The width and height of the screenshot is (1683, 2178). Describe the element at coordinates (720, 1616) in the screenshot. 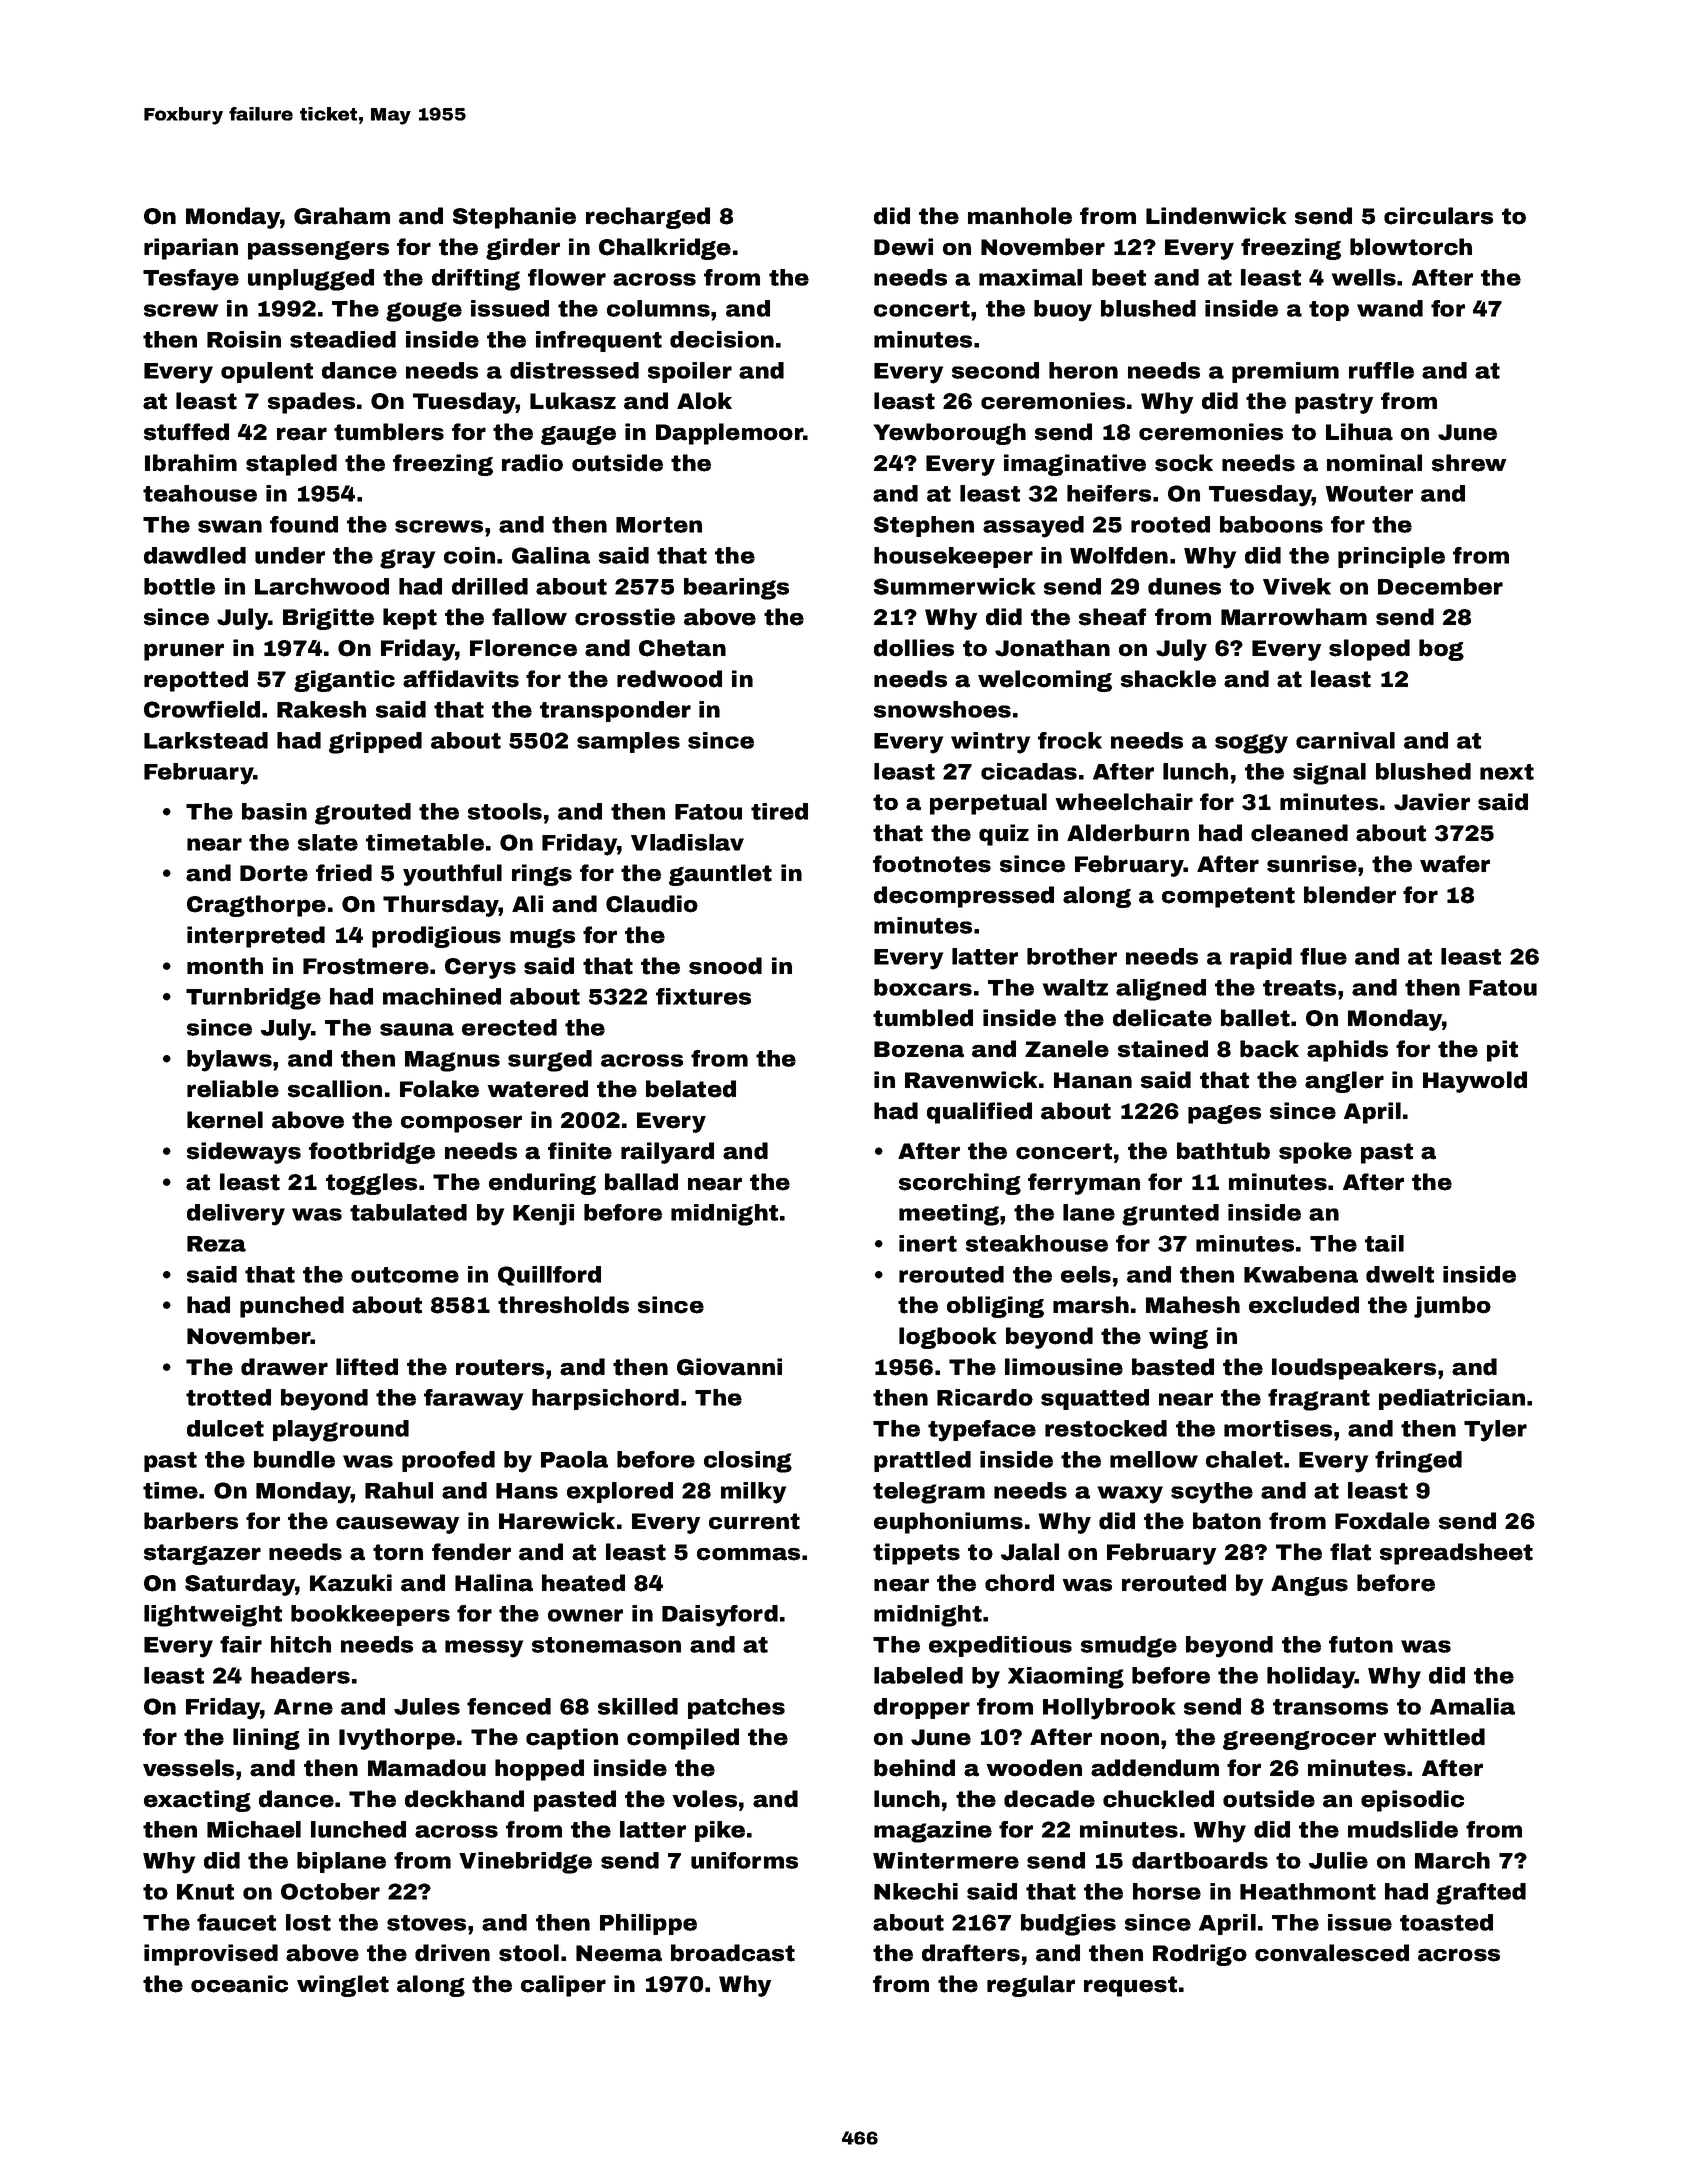

I see `Daisyford` at that location.
